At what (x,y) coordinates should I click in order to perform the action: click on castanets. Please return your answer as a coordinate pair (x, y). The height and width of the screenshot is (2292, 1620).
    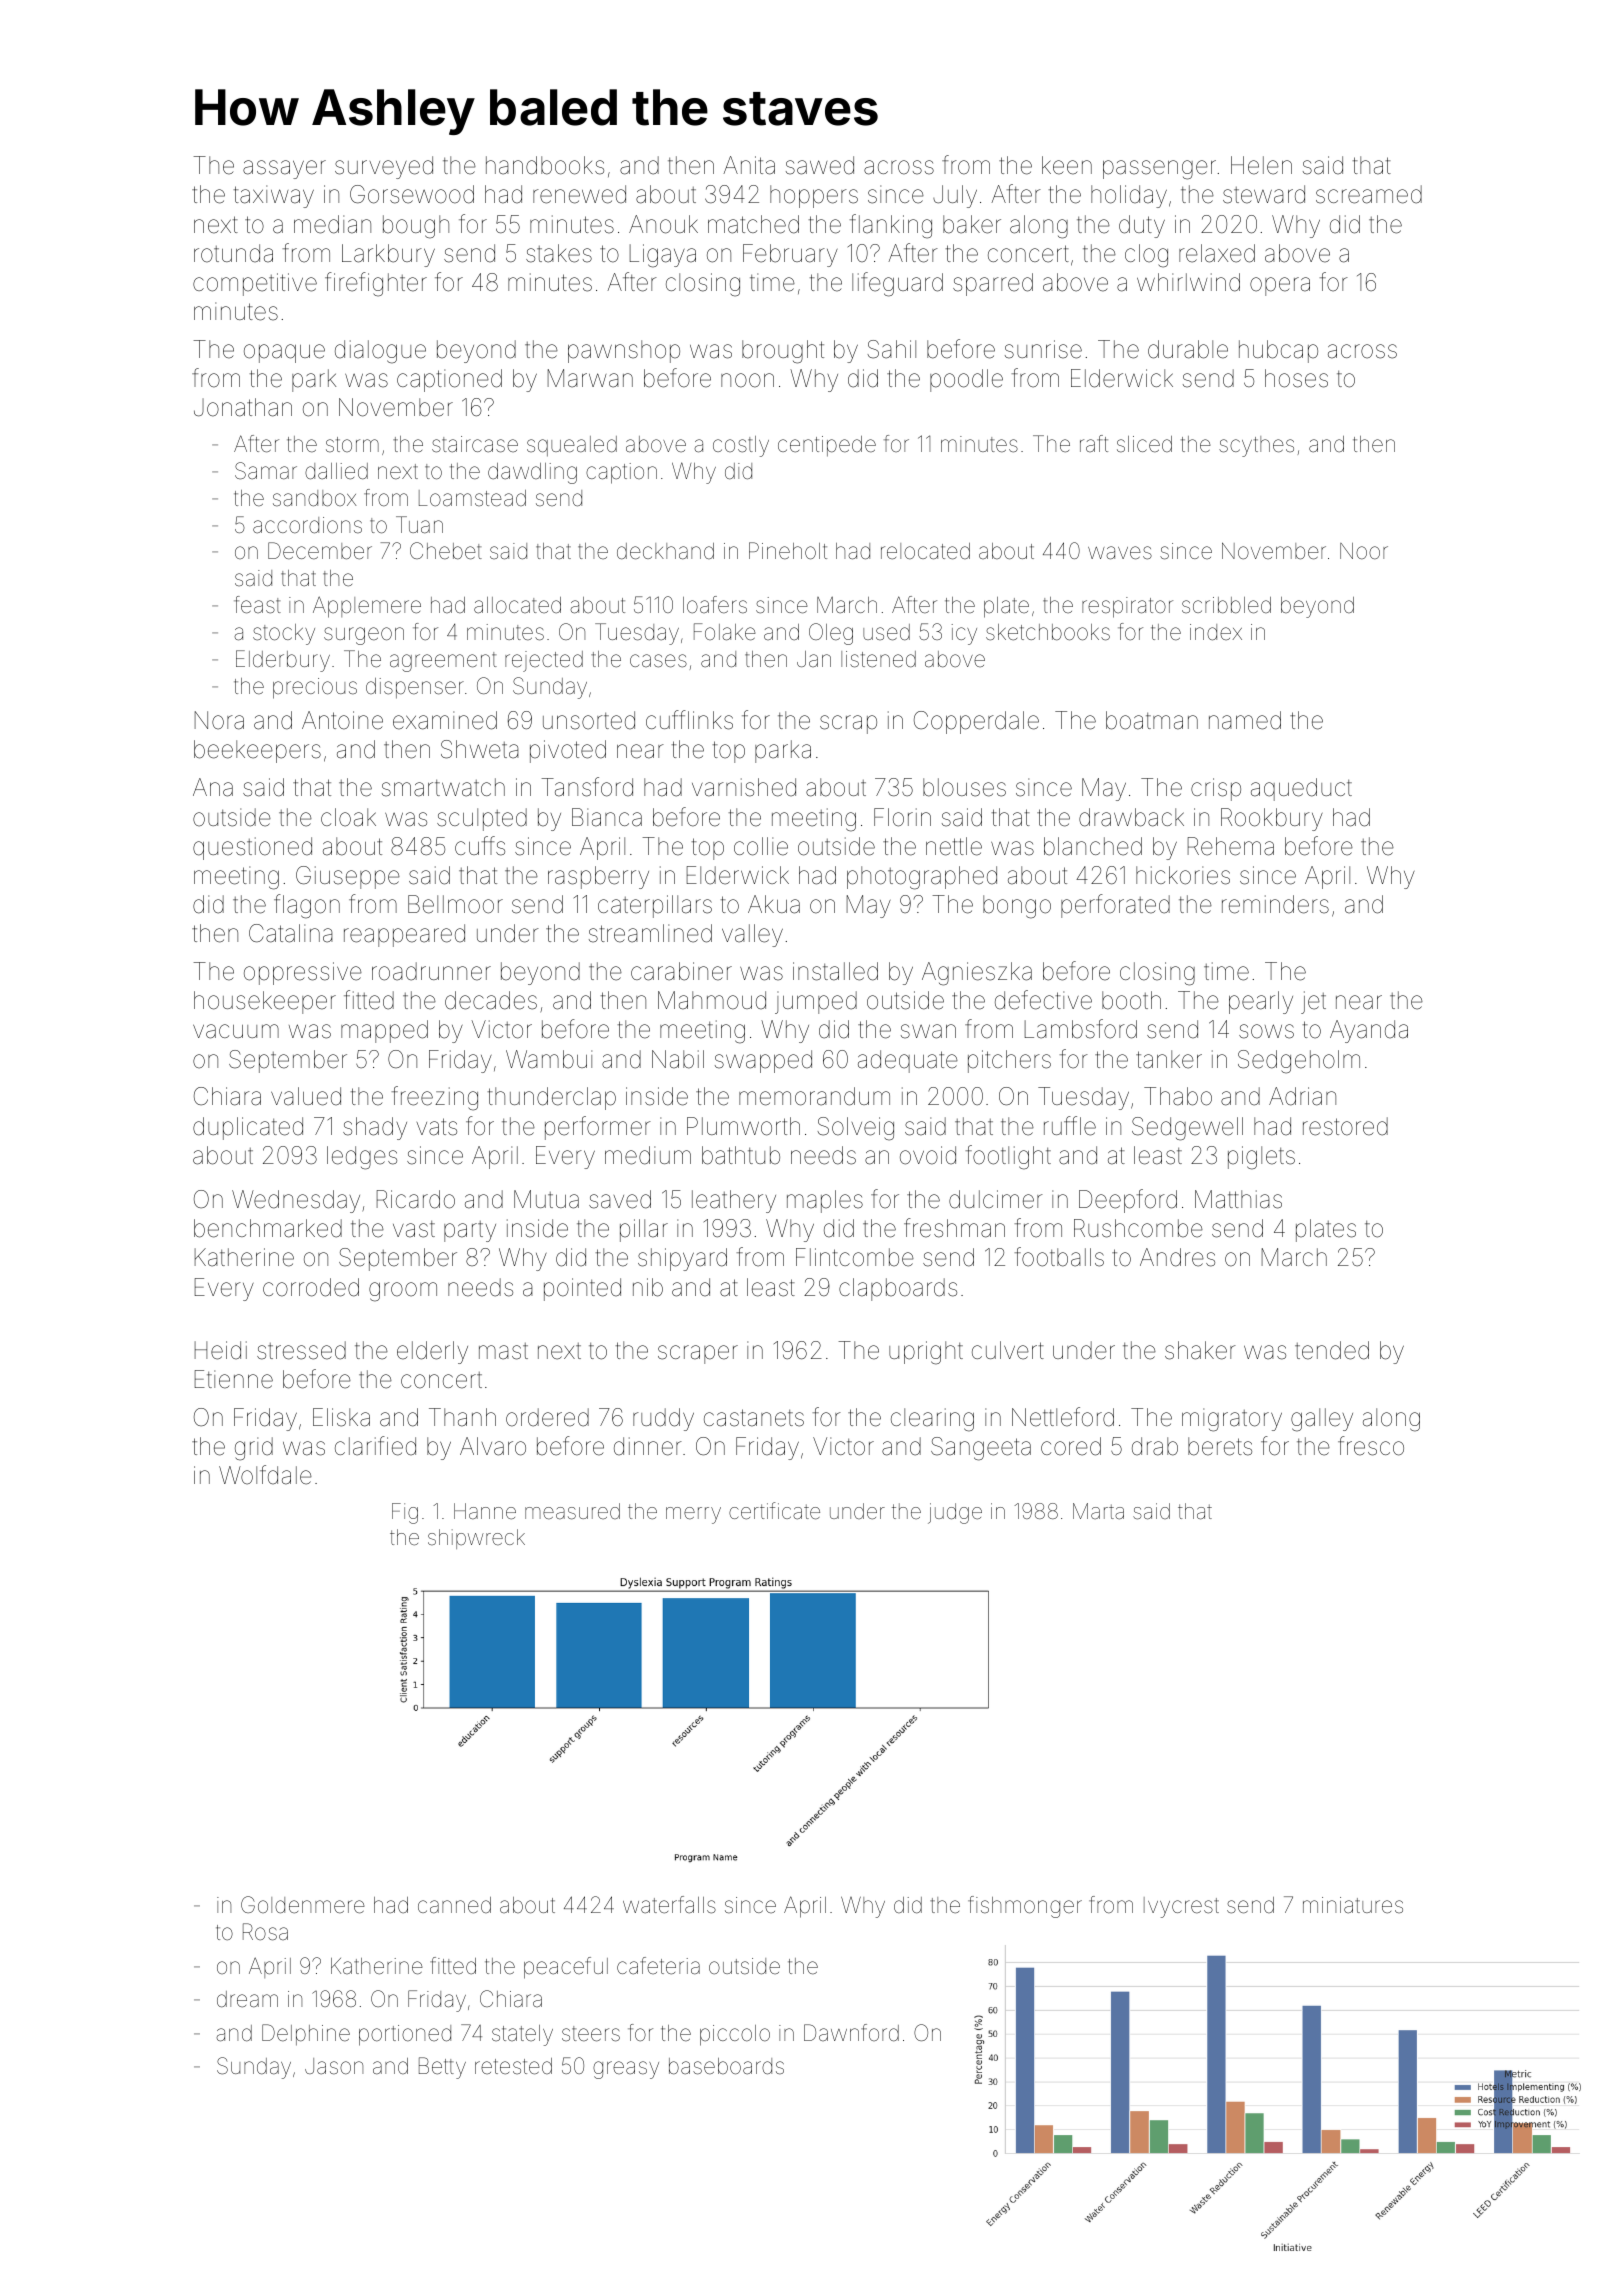
    Looking at the image, I should click on (754, 1418).
